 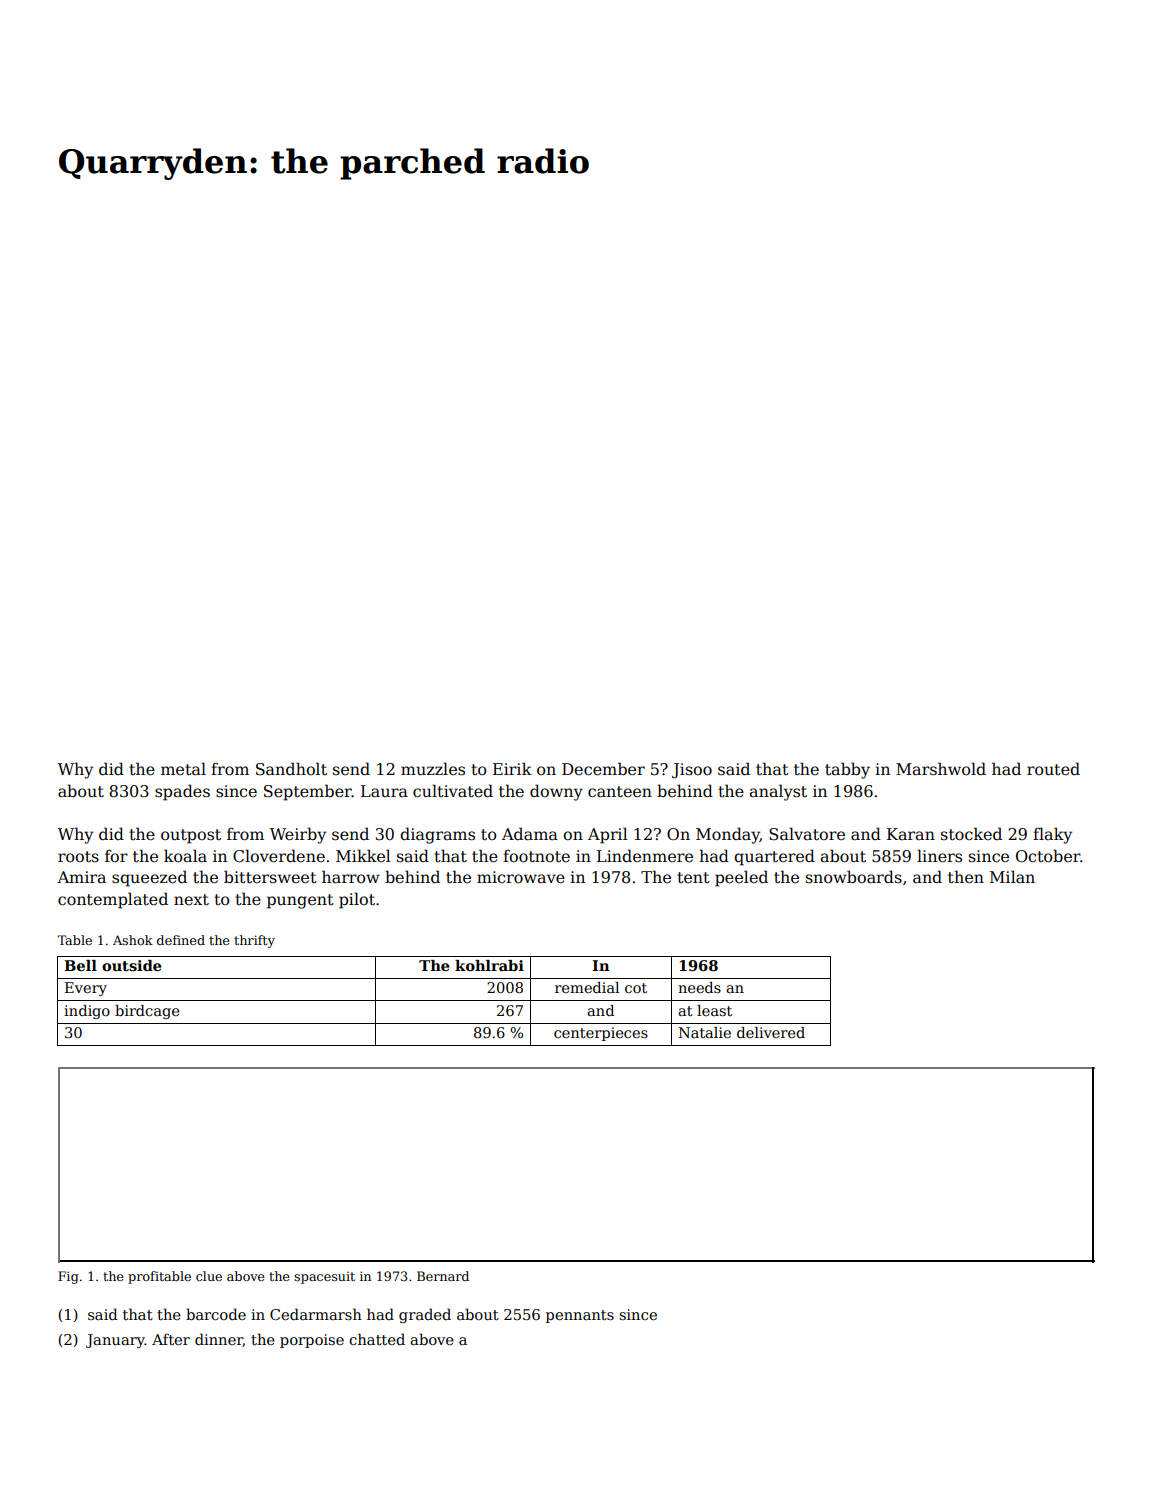 I want to click on clue, so click(x=209, y=1276).
